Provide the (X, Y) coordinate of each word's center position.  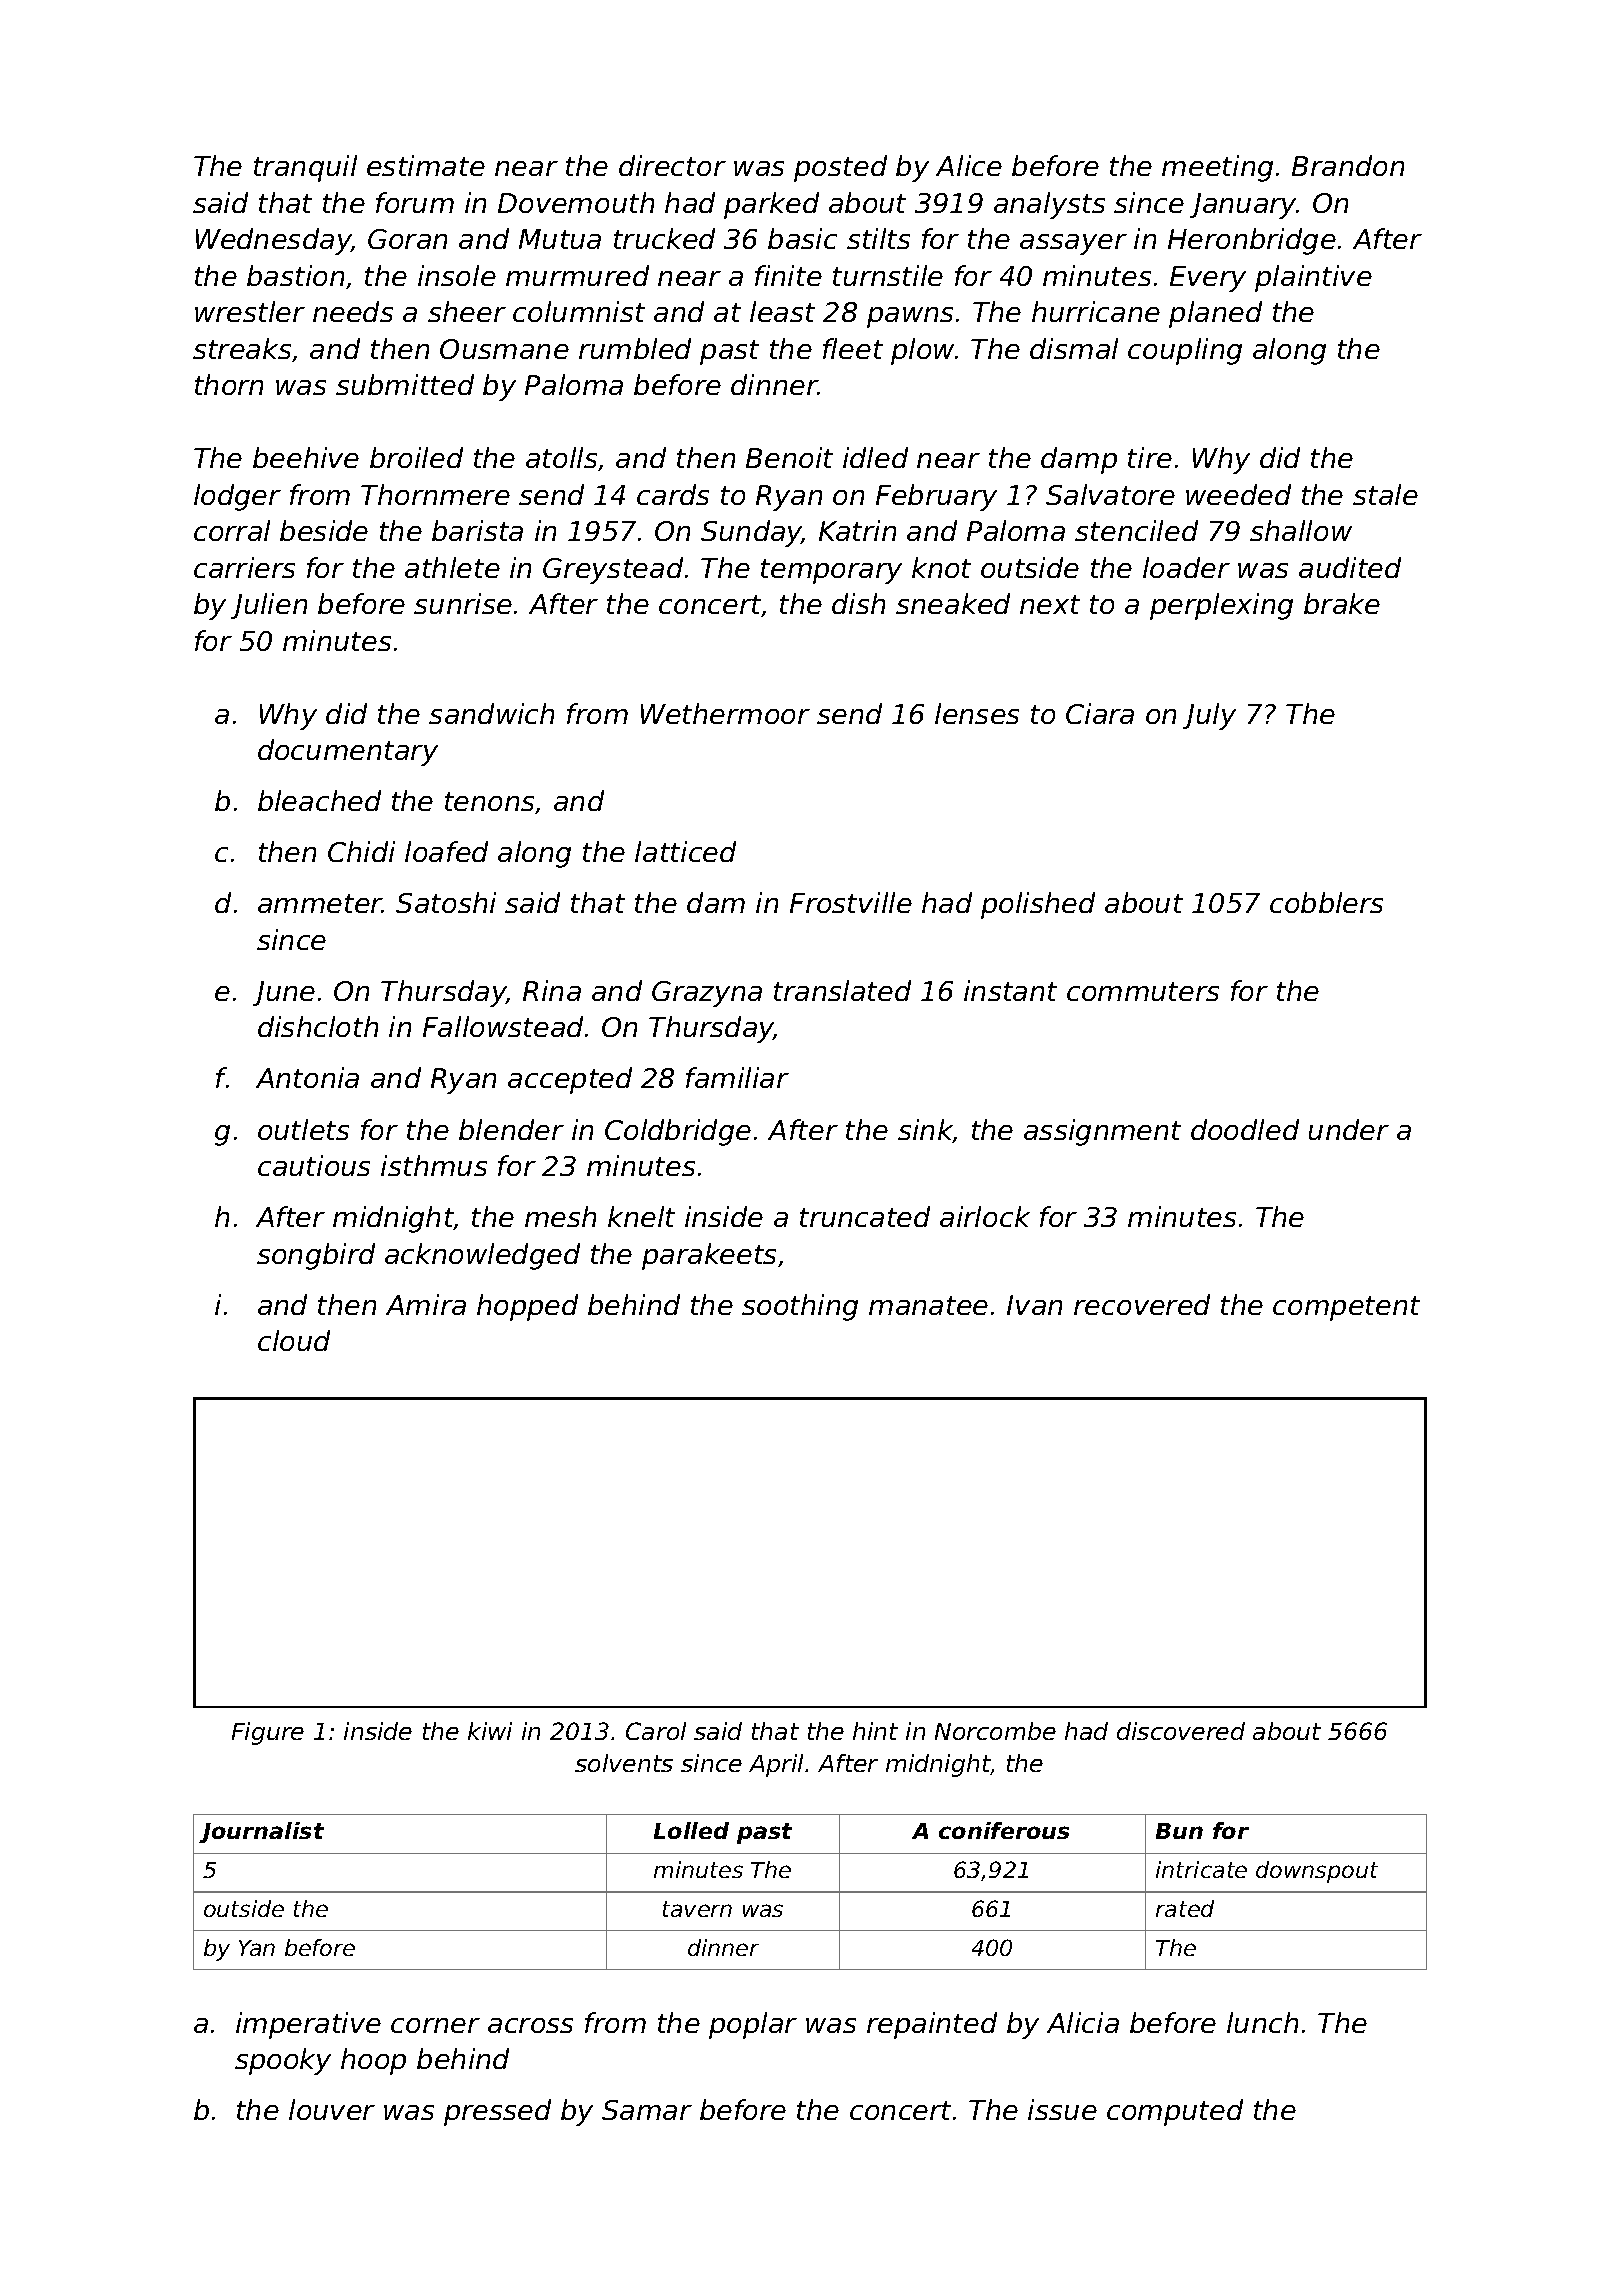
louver (332, 2109)
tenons (490, 803)
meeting (1217, 168)
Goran (407, 239)
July (1209, 716)
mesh (560, 1216)
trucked (664, 238)
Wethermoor (725, 713)
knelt (641, 1216)
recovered (1142, 1304)
